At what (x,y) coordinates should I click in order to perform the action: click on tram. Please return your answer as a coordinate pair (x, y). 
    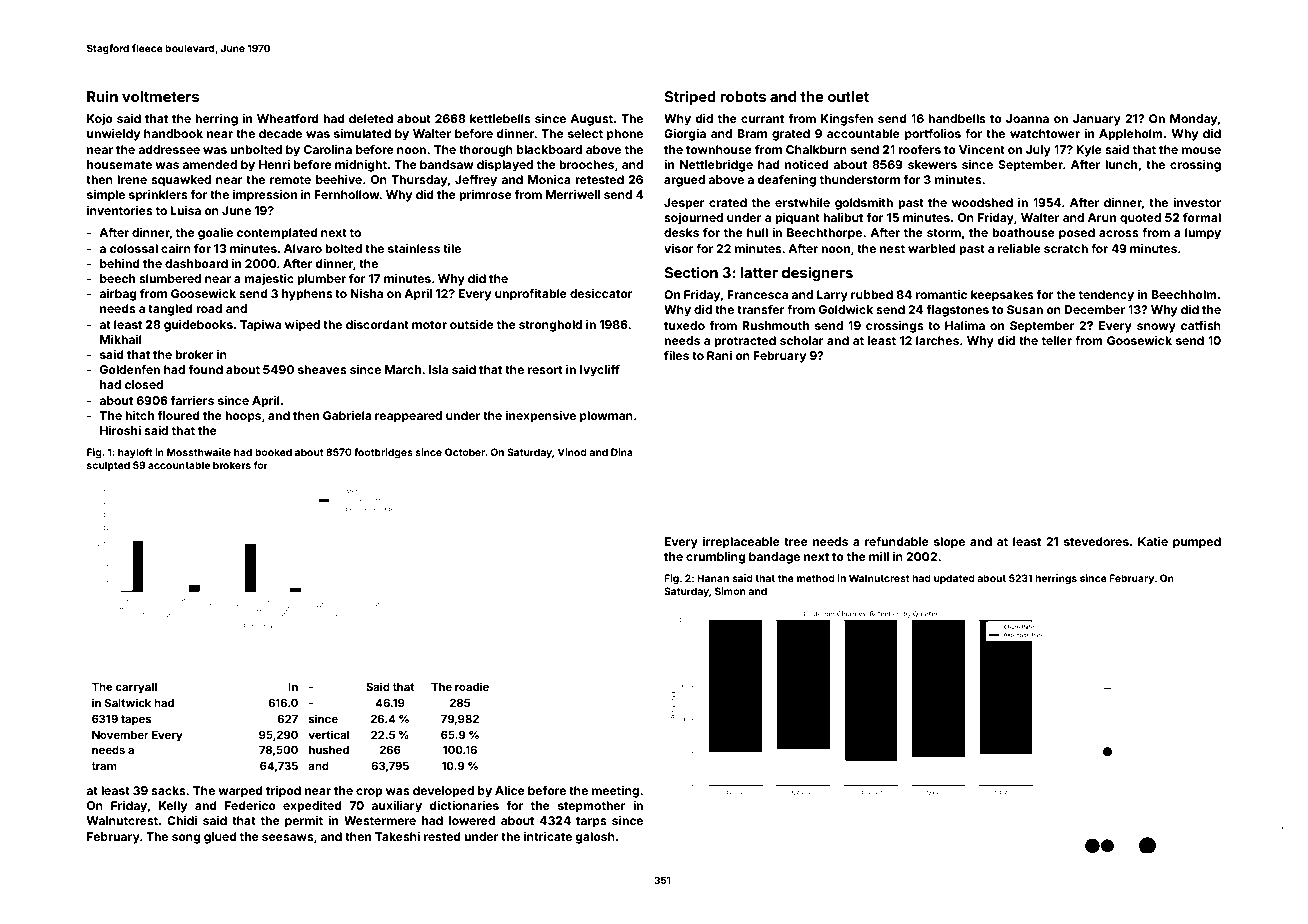
    Looking at the image, I should click on (104, 766).
